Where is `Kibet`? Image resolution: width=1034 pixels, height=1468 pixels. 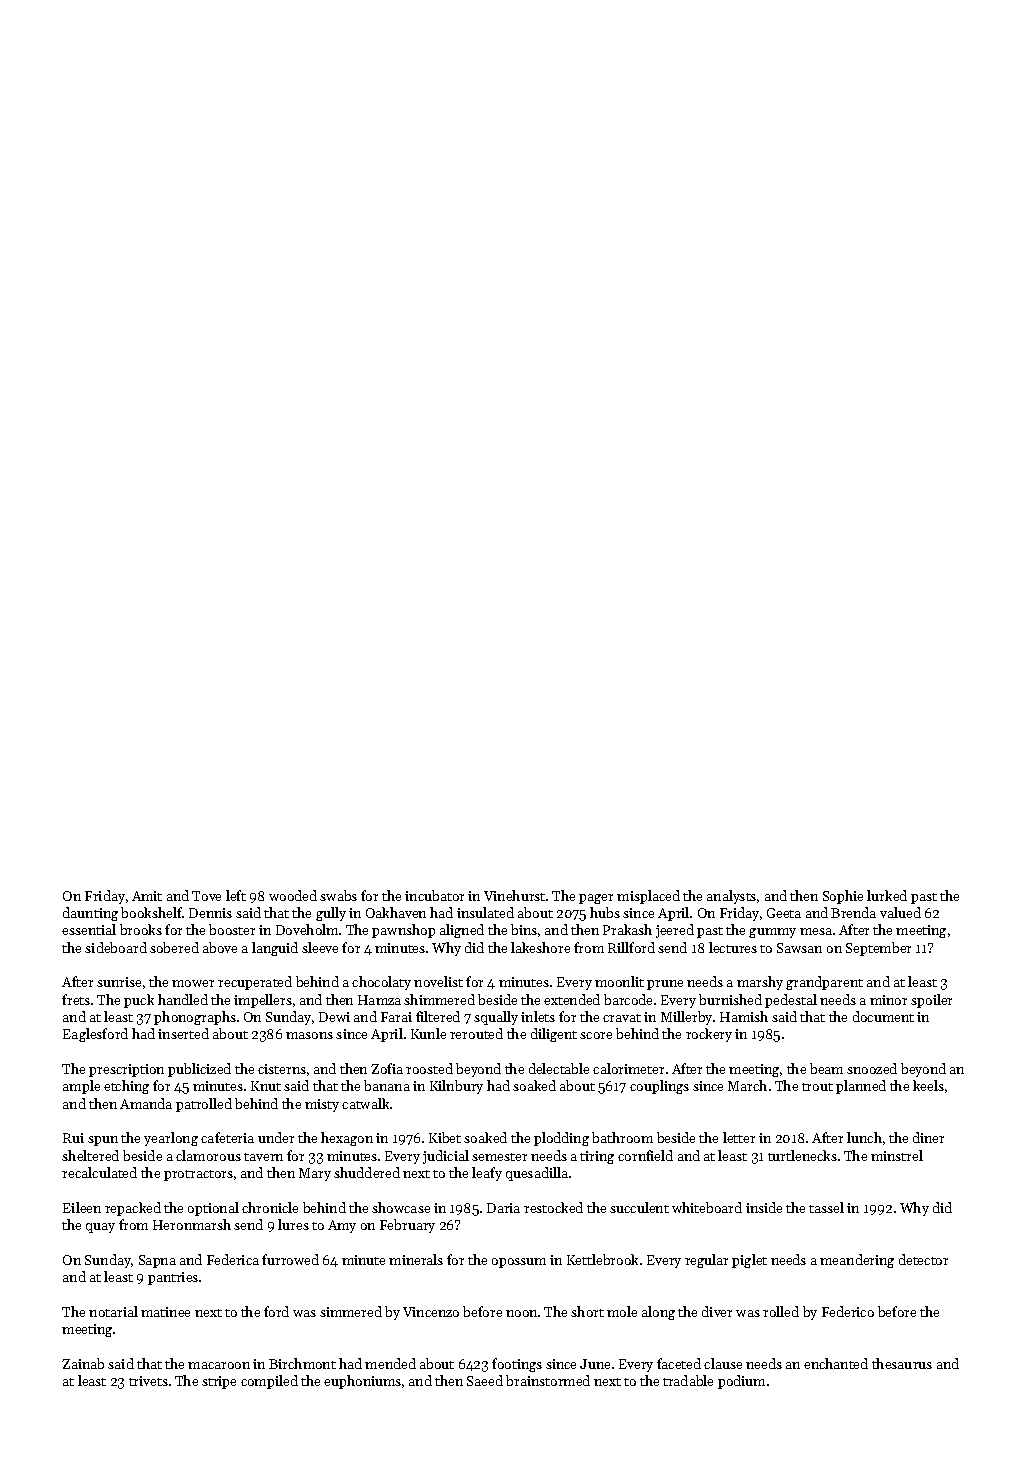
Kibet is located at coordinates (445, 1137).
